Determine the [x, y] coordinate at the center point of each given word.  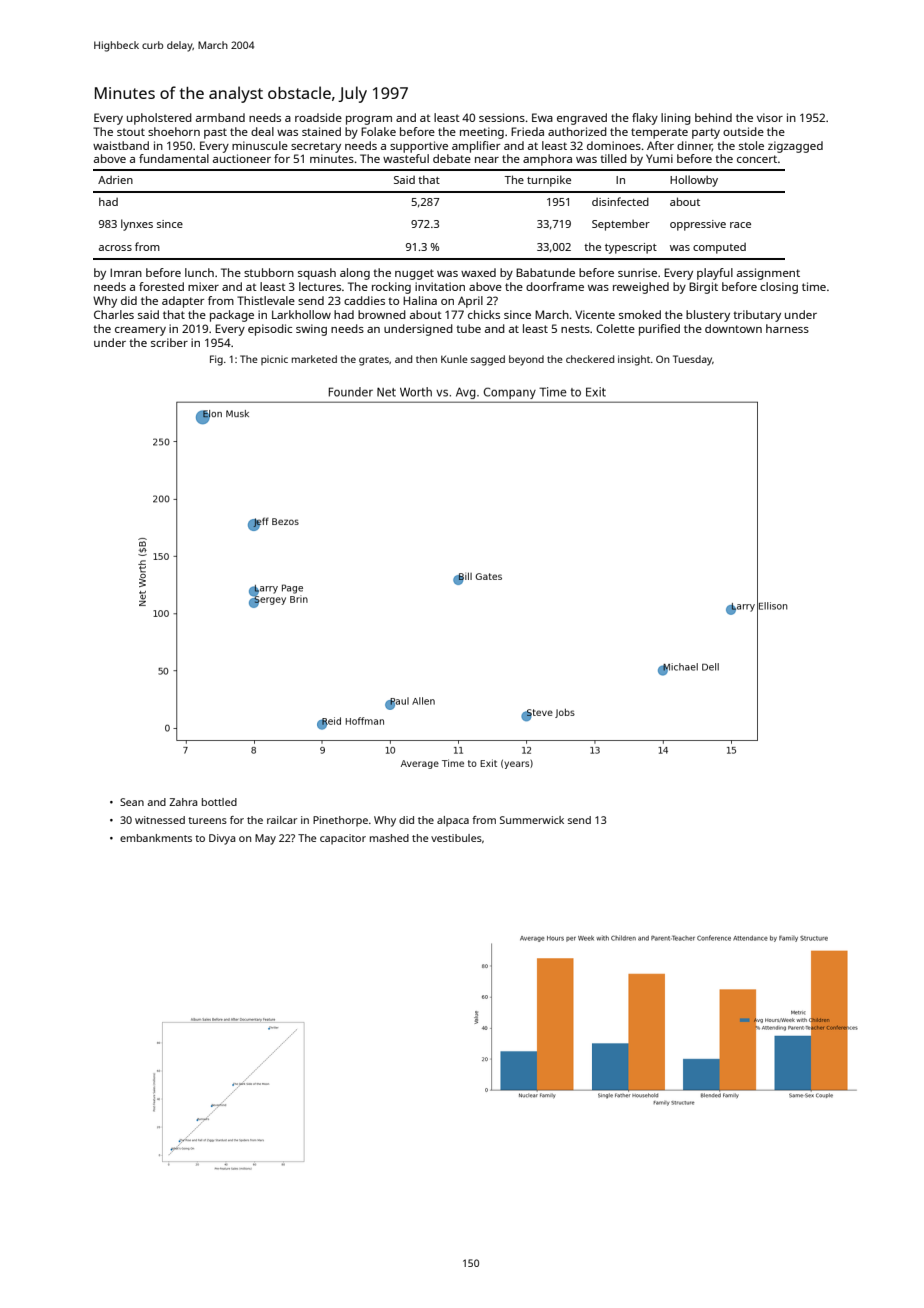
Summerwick [532, 820]
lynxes [137, 225]
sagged [488, 360]
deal [262, 131]
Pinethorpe [340, 821]
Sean [132, 802]
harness [787, 328]
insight [634, 360]
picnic [274, 360]
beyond [526, 360]
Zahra [183, 802]
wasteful [406, 158]
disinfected [620, 201]
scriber [169, 342]
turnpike [549, 181]
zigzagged [795, 147]
